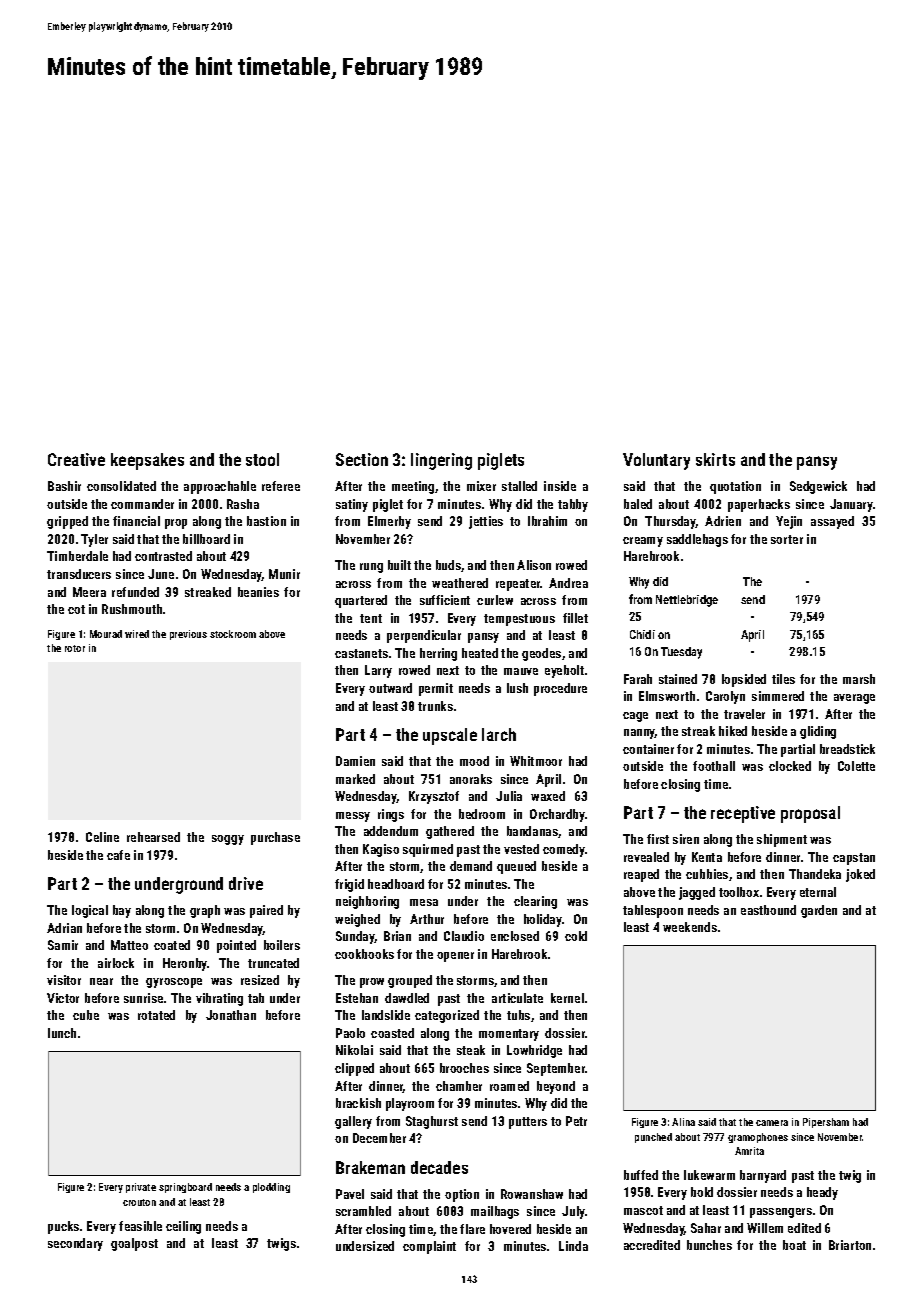 The image size is (924, 1308). Describe the element at coordinates (76, 459) in the screenshot. I see `Creative` at that location.
